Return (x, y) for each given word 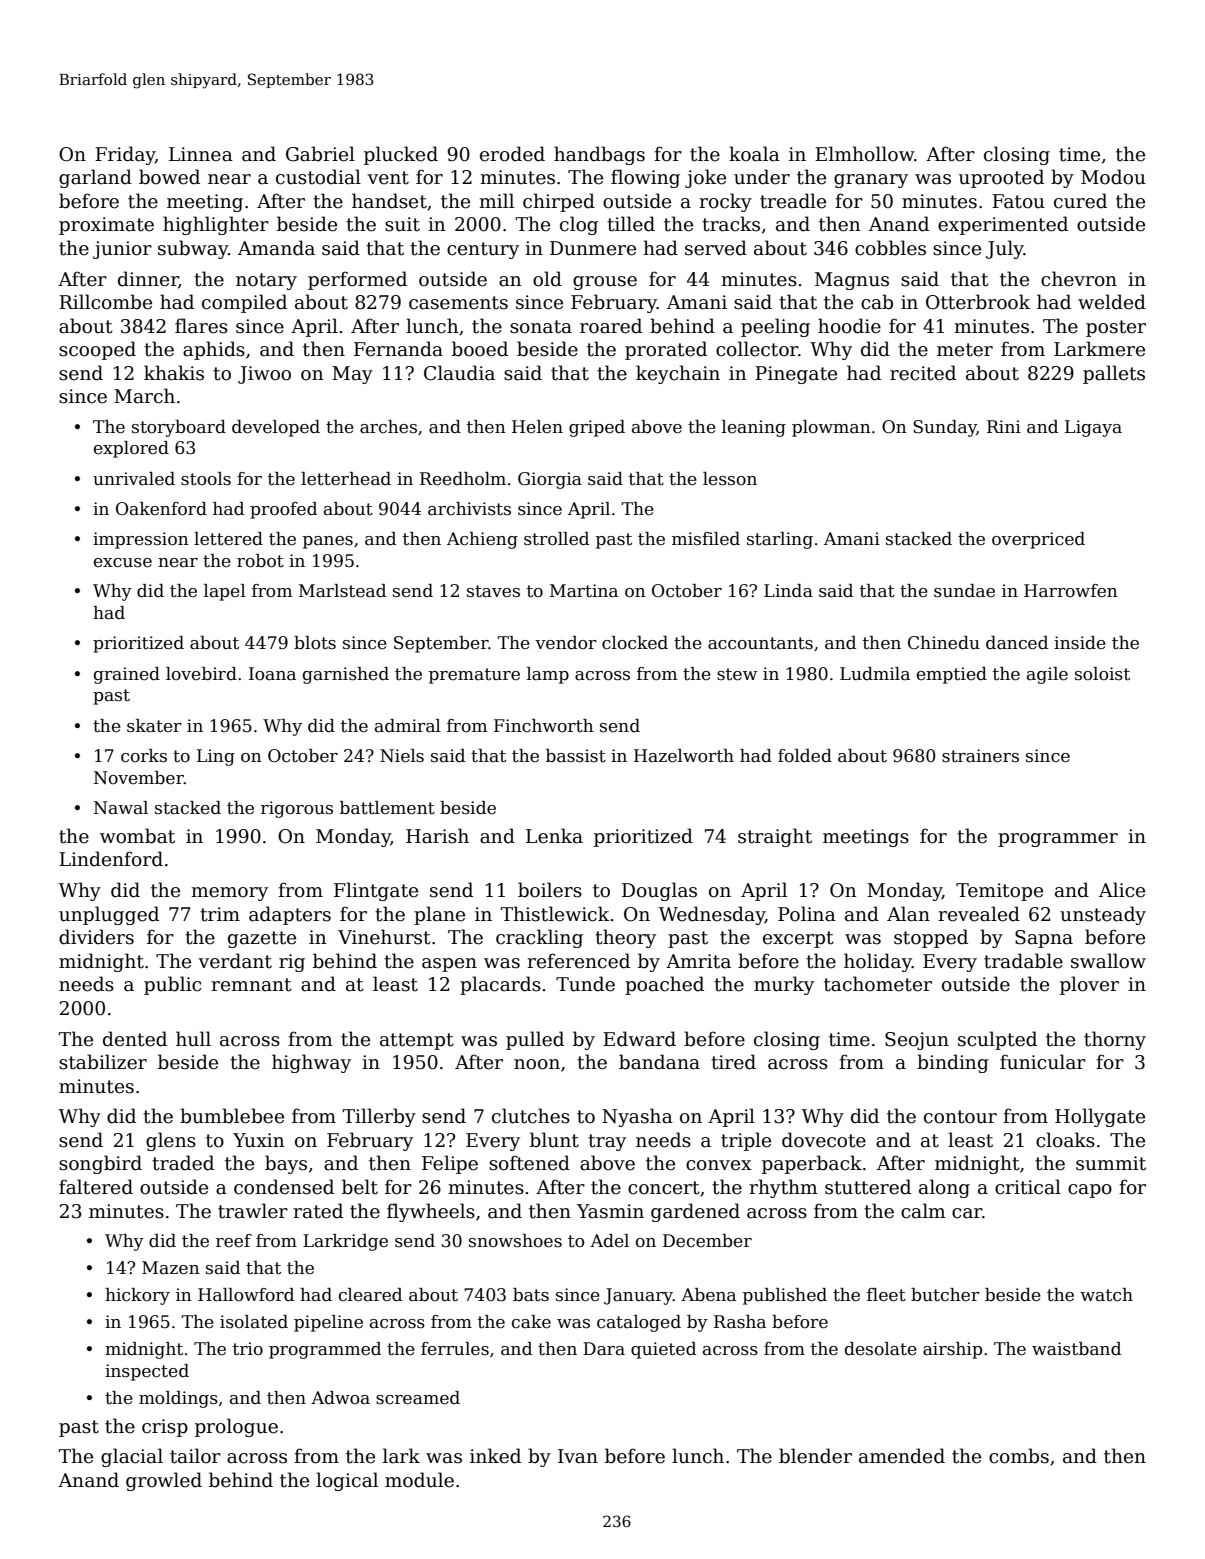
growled (164, 1481)
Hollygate (1100, 1117)
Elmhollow (864, 154)
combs (1019, 1456)
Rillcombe (105, 302)
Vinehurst (384, 937)
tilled (631, 224)
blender (815, 1456)
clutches (531, 1116)
